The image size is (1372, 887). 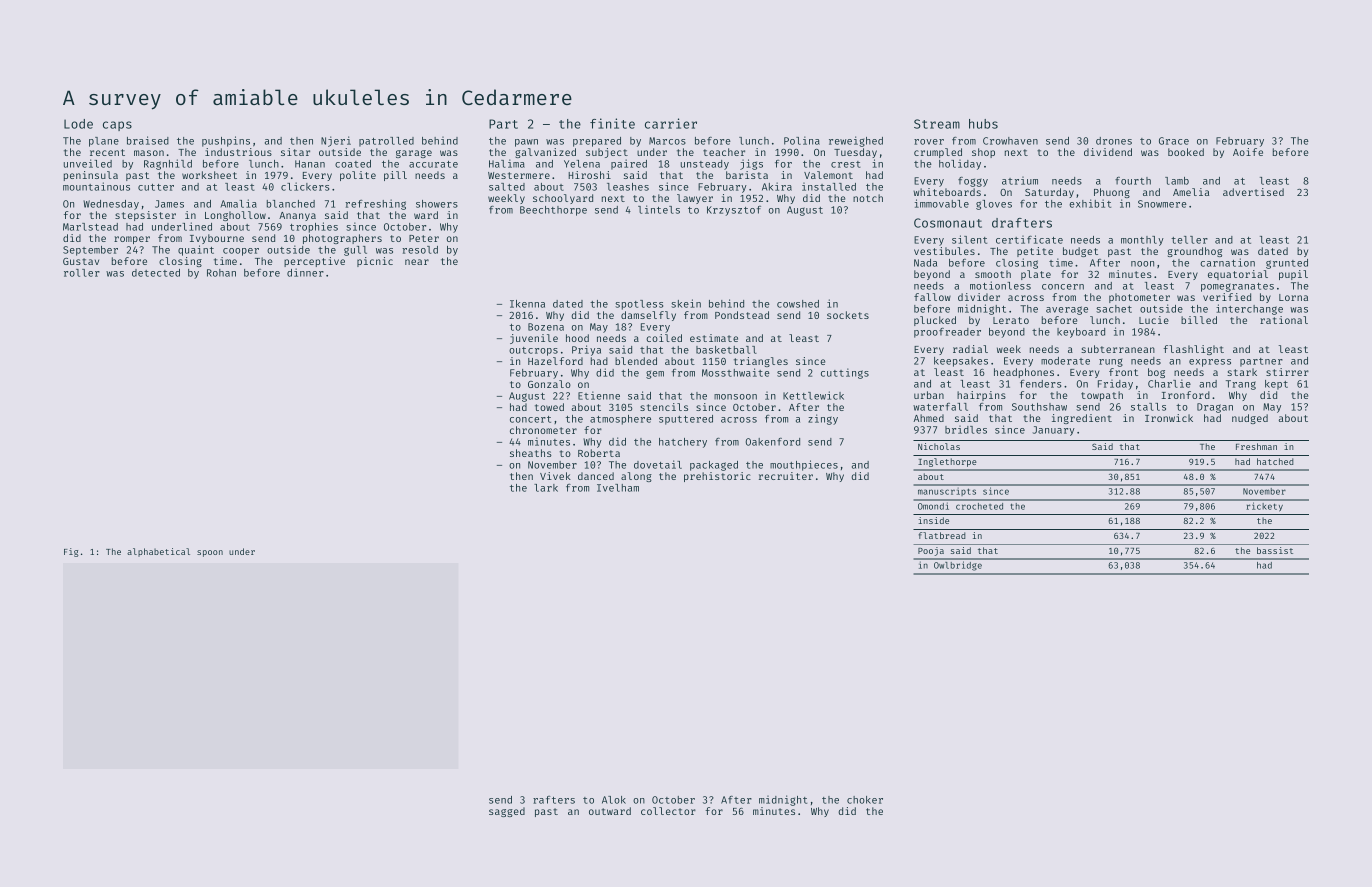 What do you see at coordinates (668, 811) in the screenshot?
I see `collector` at bounding box center [668, 811].
